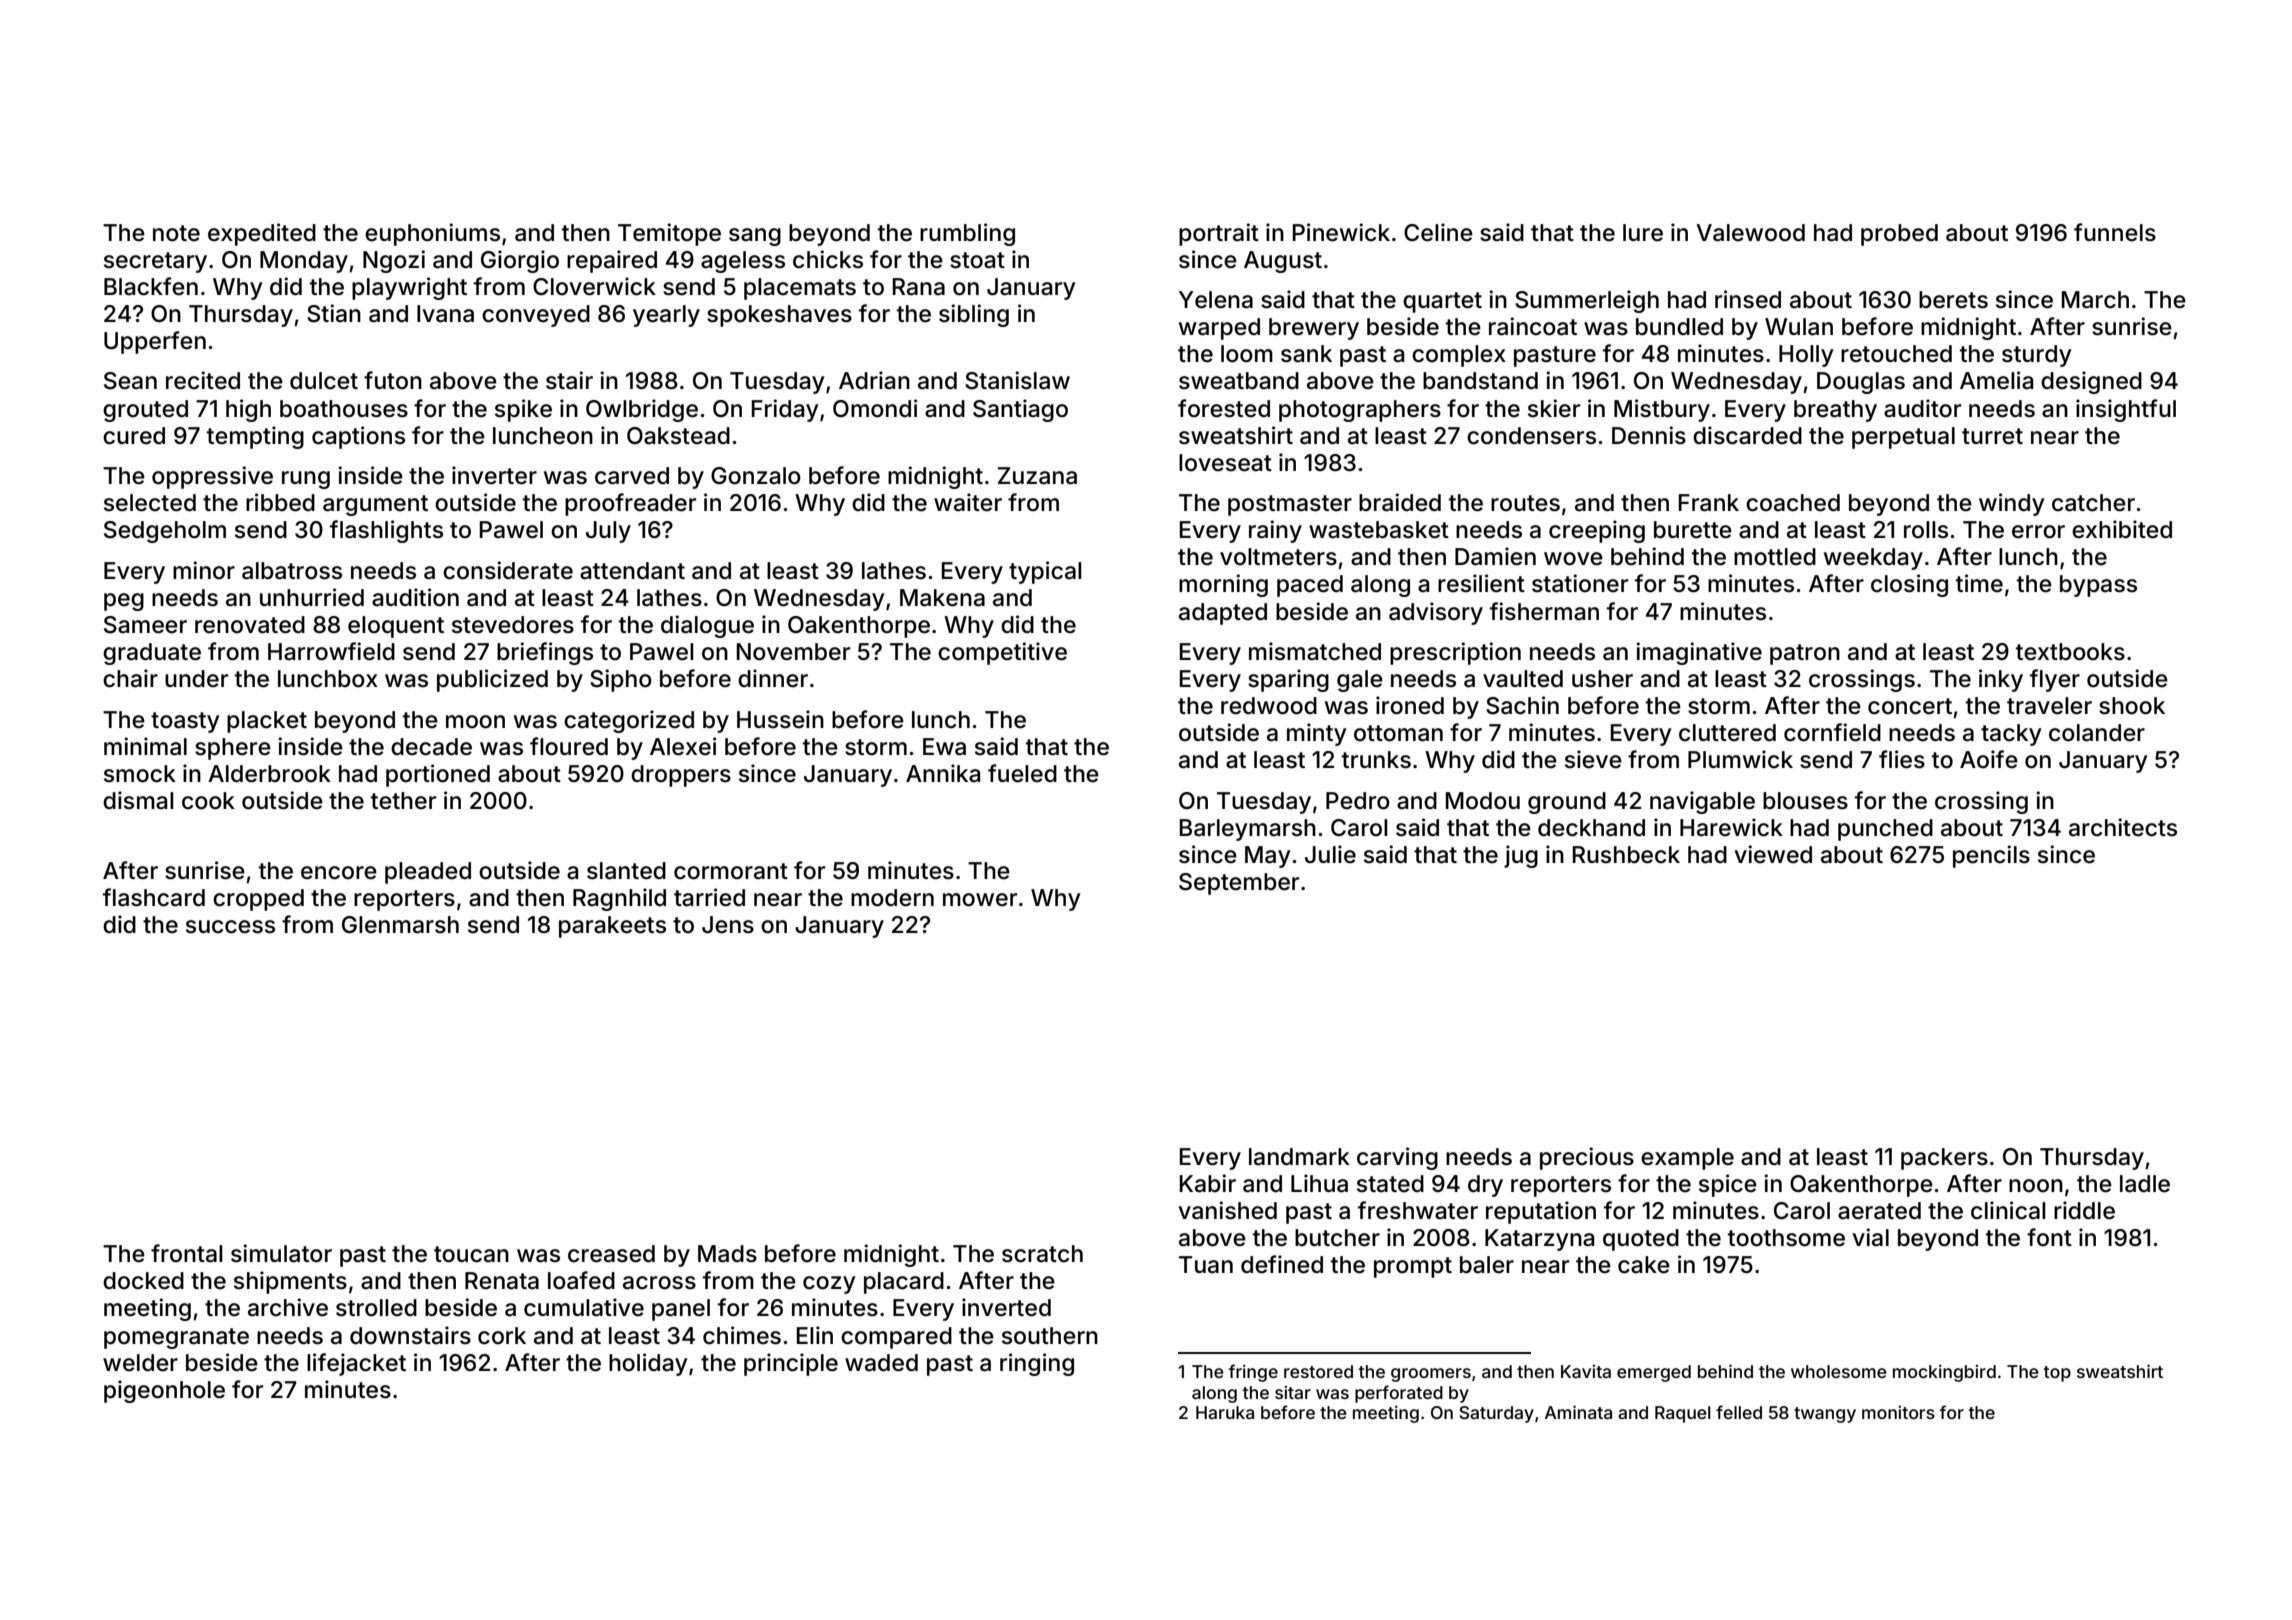 This screenshot has height=1620, width=2292. Describe the element at coordinates (1750, 233) in the screenshot. I see `Valewood` at that location.
